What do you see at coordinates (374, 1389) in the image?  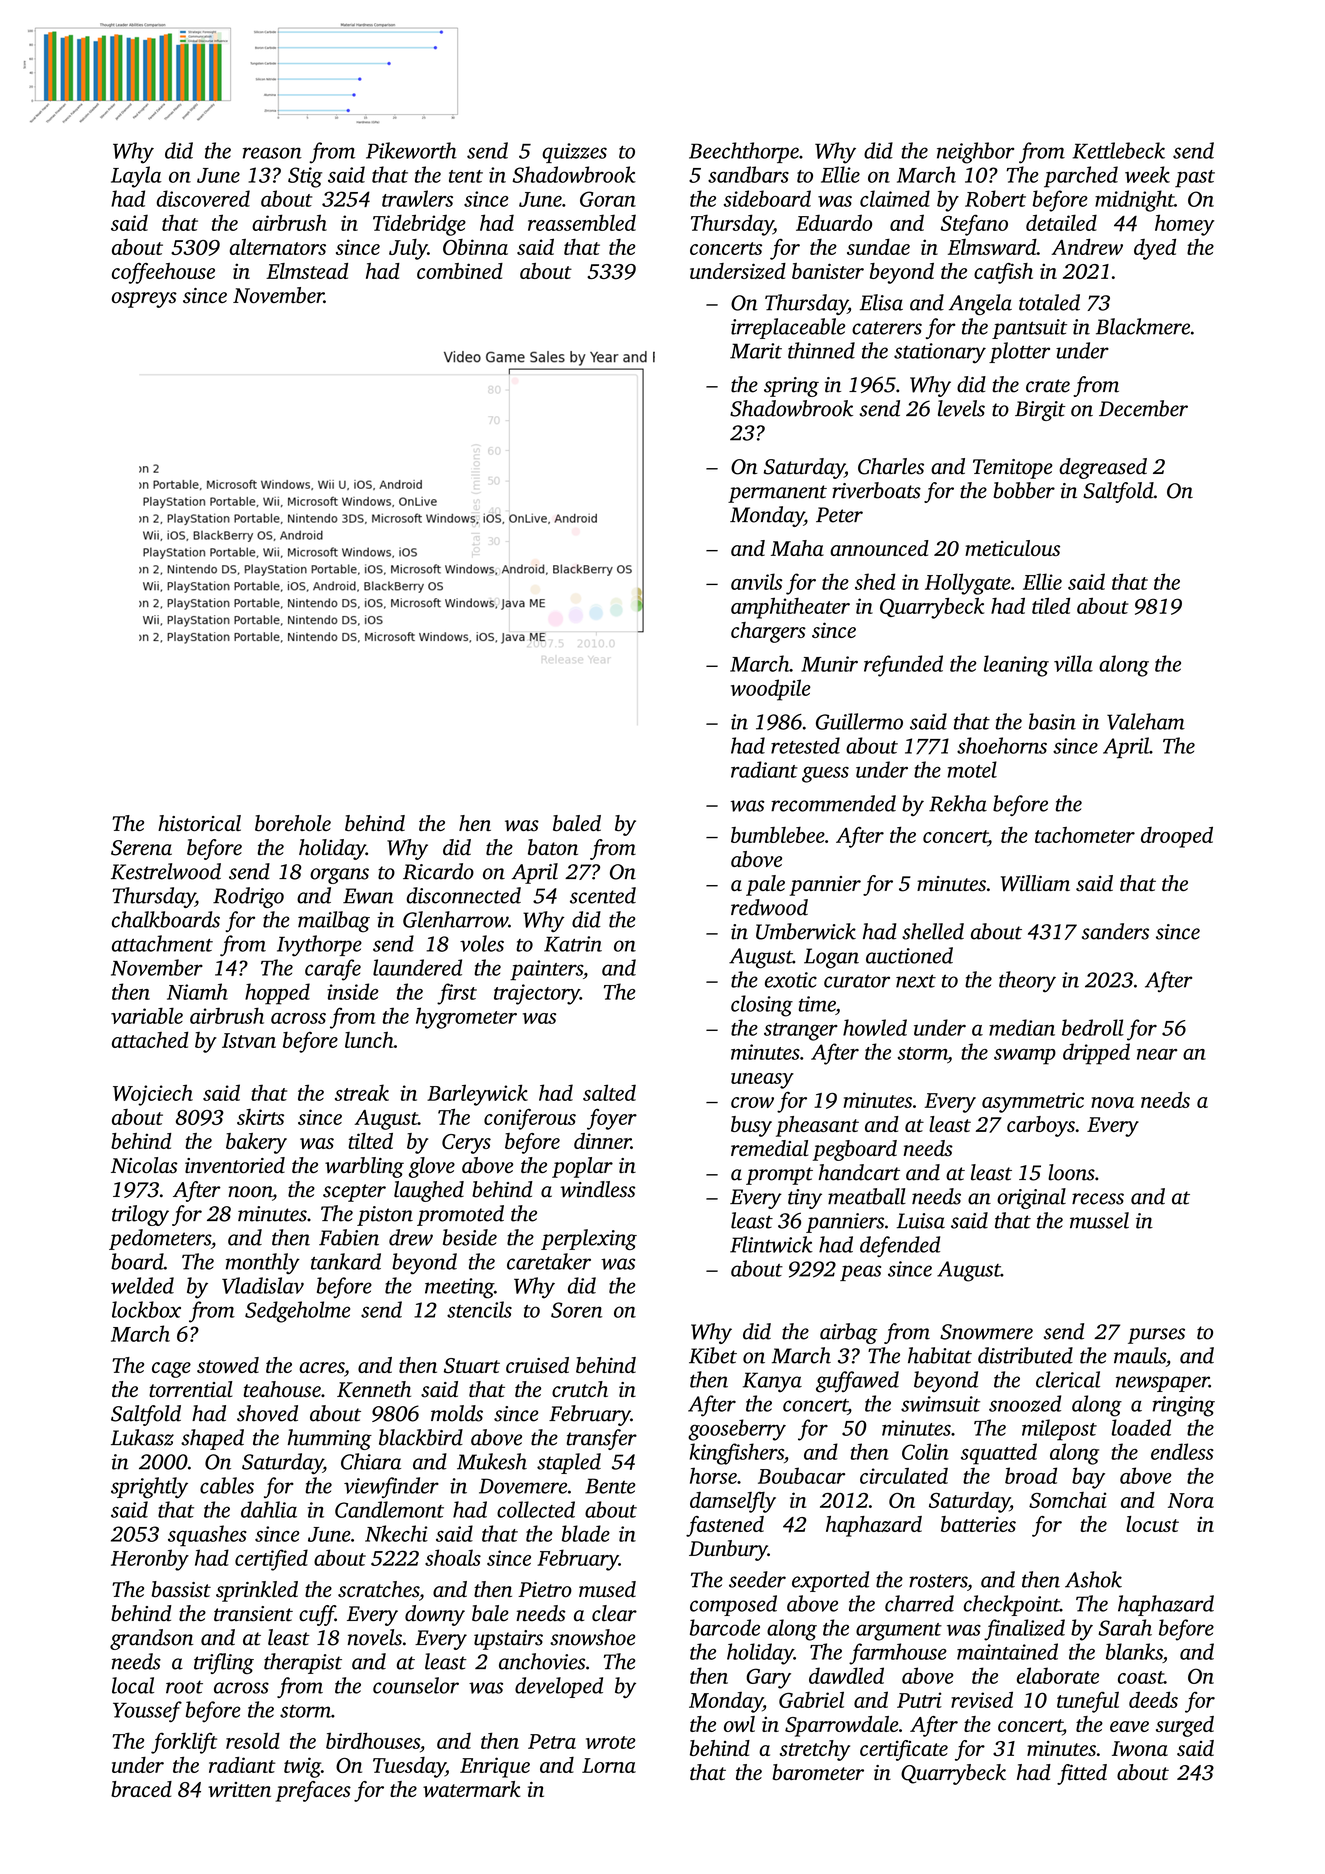 I see `Kenneth` at bounding box center [374, 1389].
